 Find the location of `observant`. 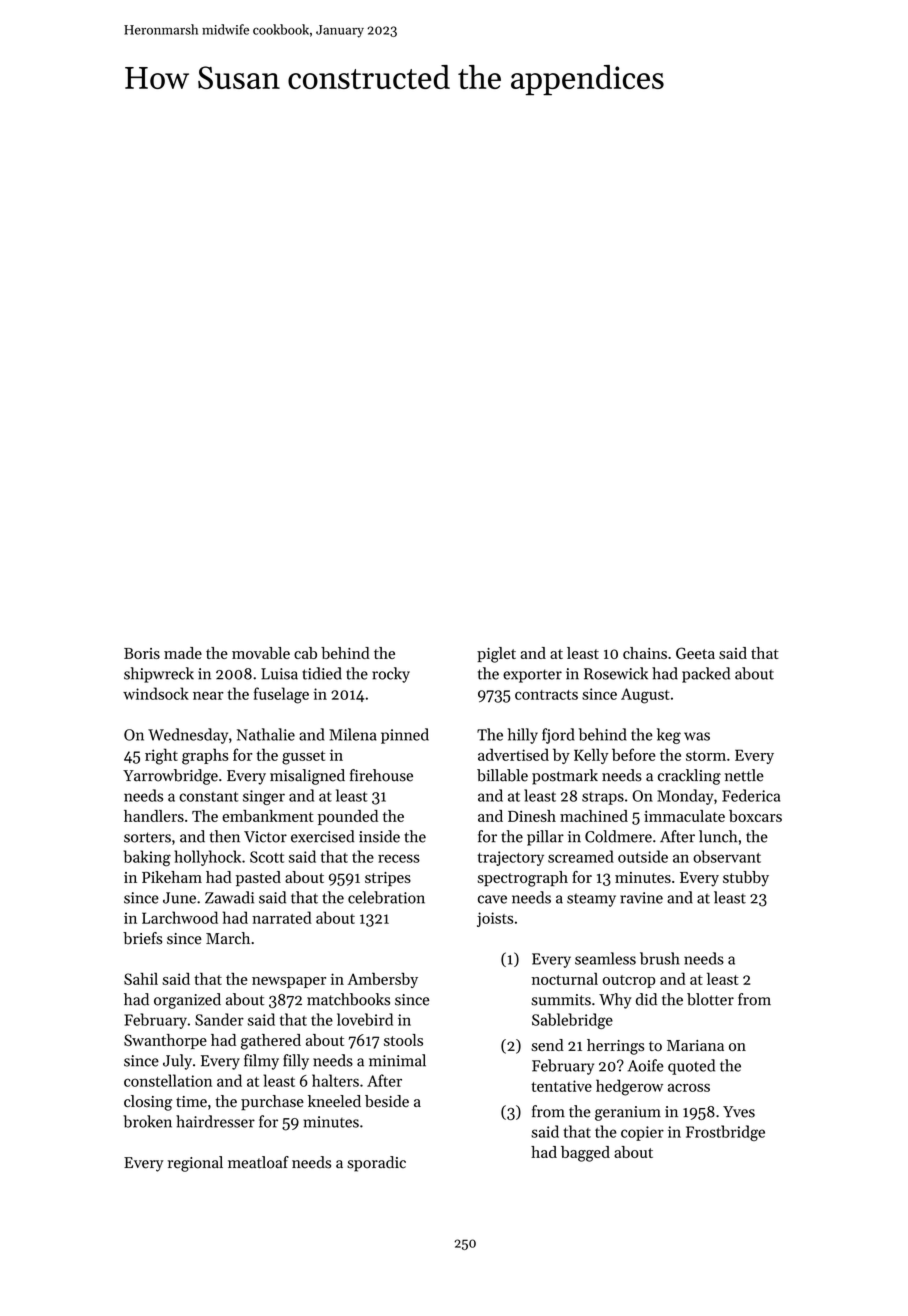

observant is located at coordinates (727, 856).
